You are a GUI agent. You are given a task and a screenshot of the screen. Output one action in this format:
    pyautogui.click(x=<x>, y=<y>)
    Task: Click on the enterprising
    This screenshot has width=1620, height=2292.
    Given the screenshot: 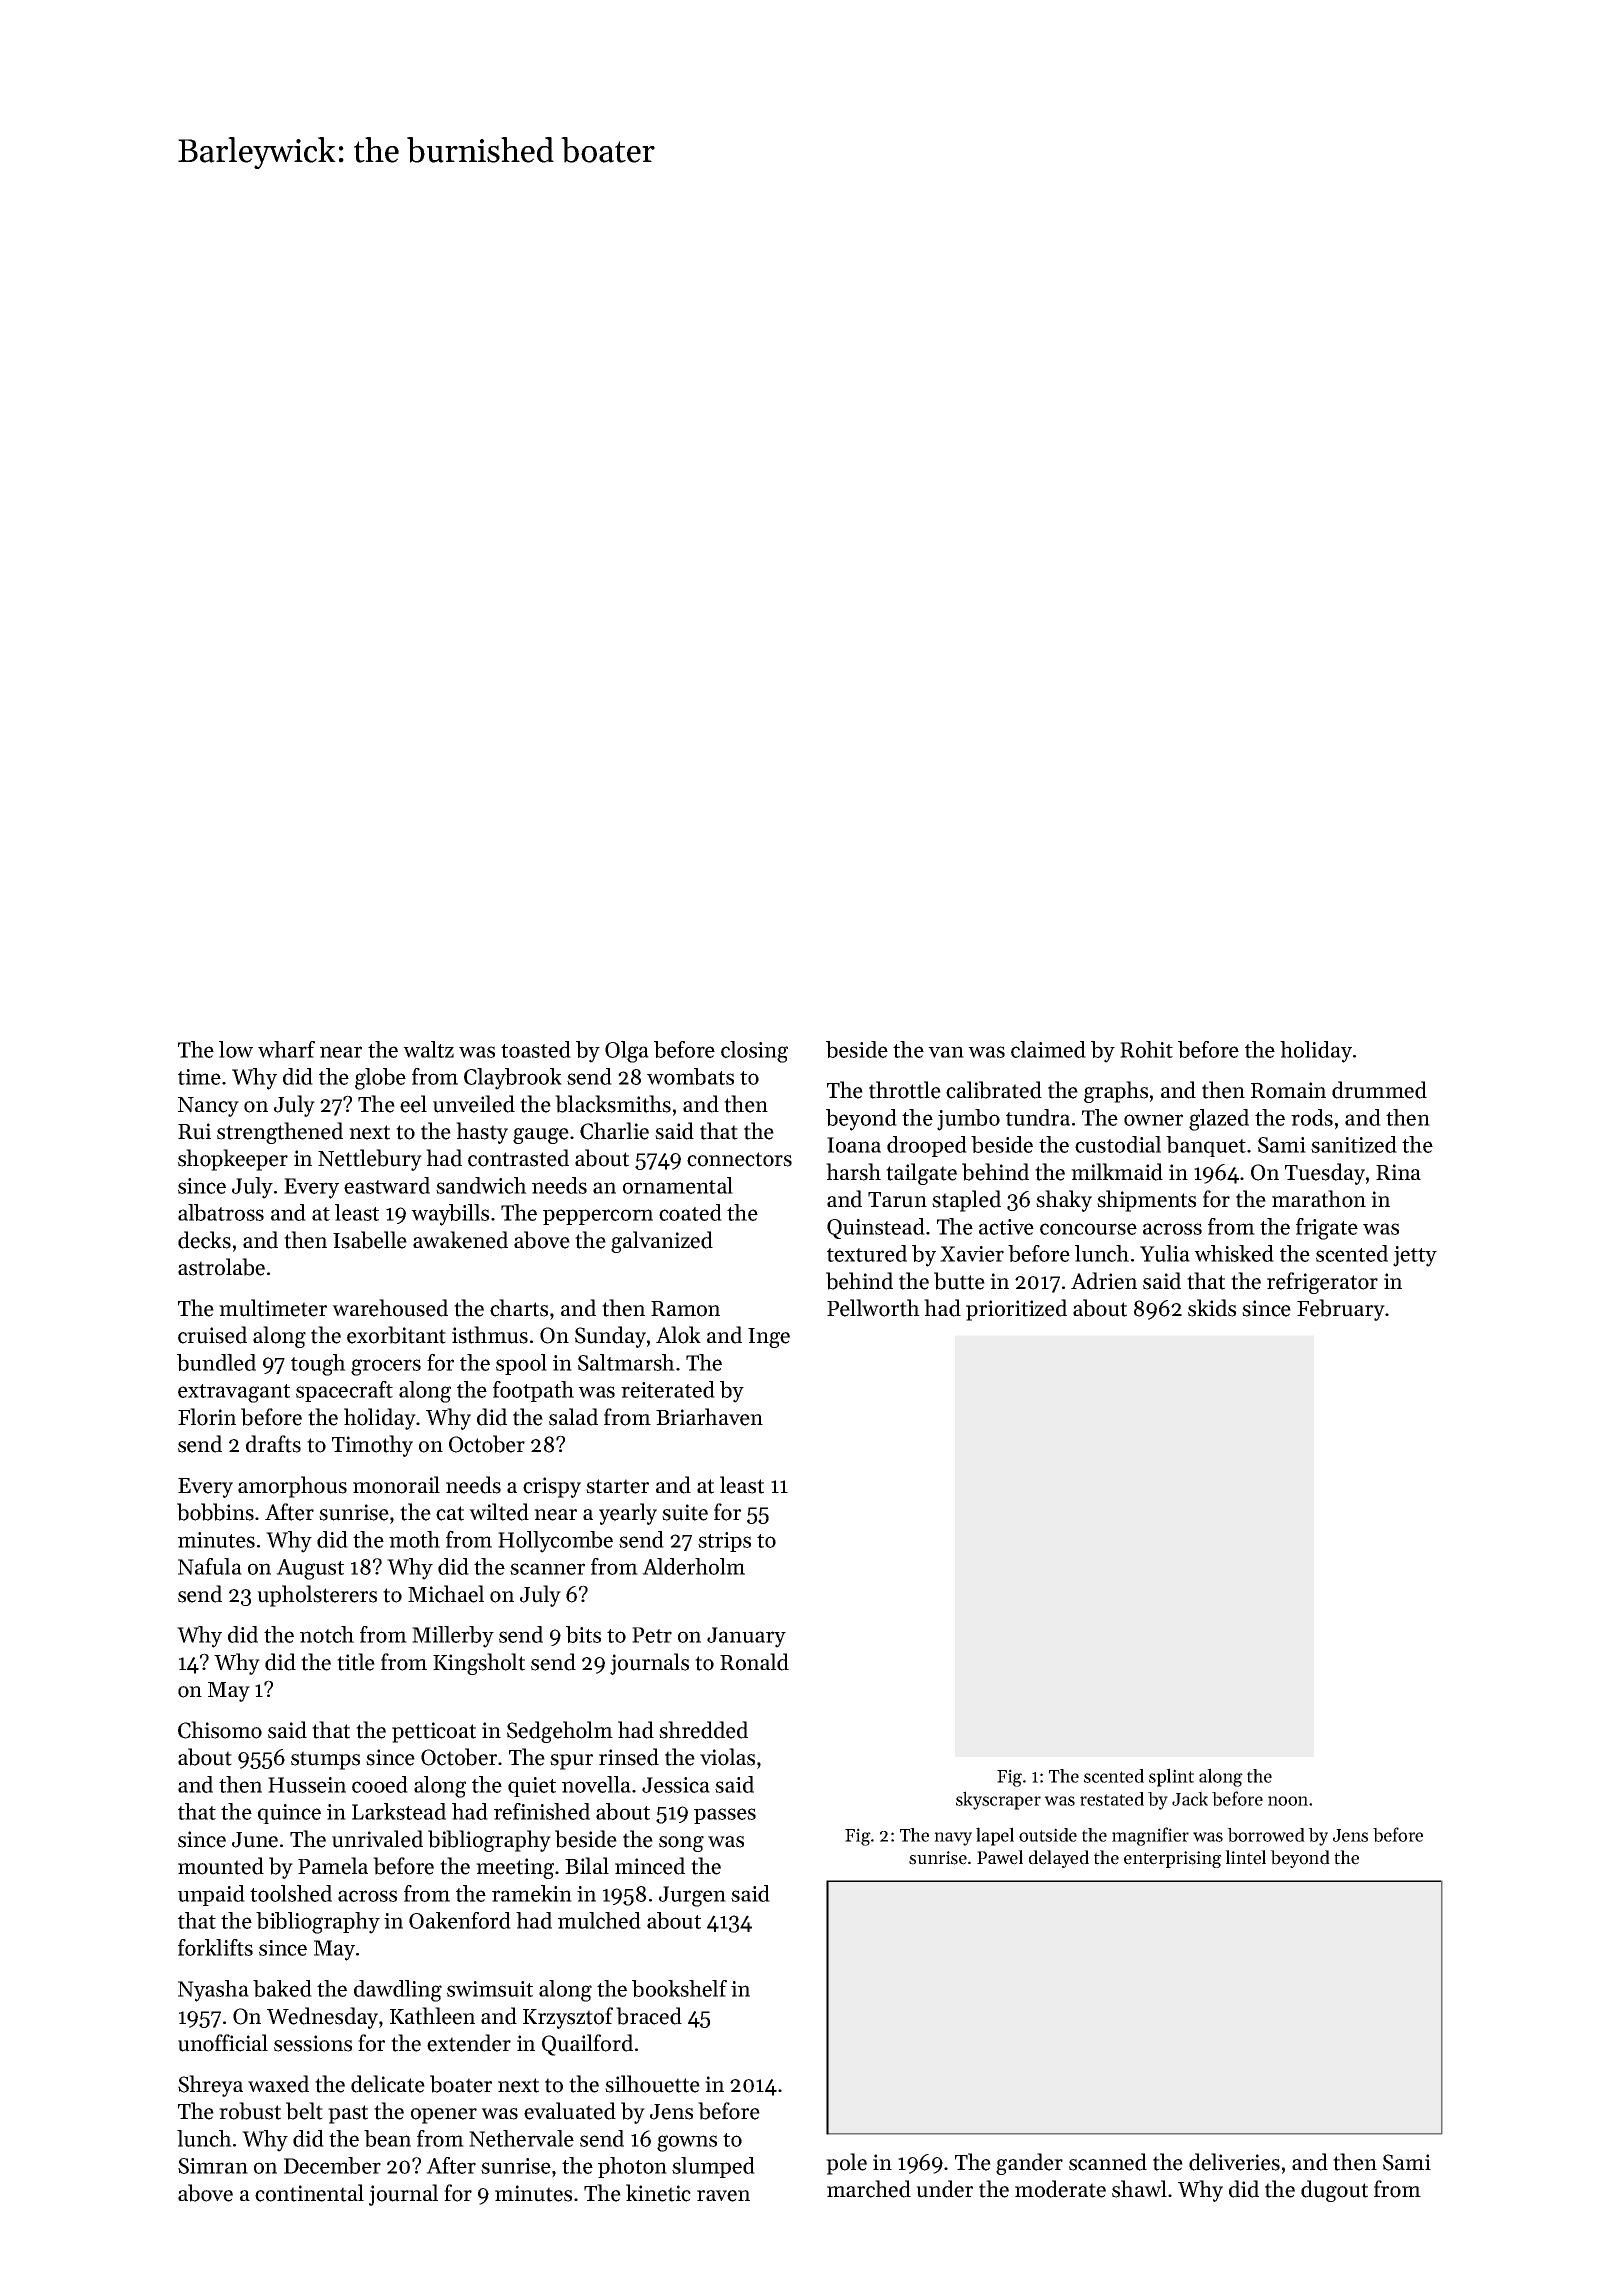 What is the action you would take?
    pyautogui.click(x=1173, y=1859)
